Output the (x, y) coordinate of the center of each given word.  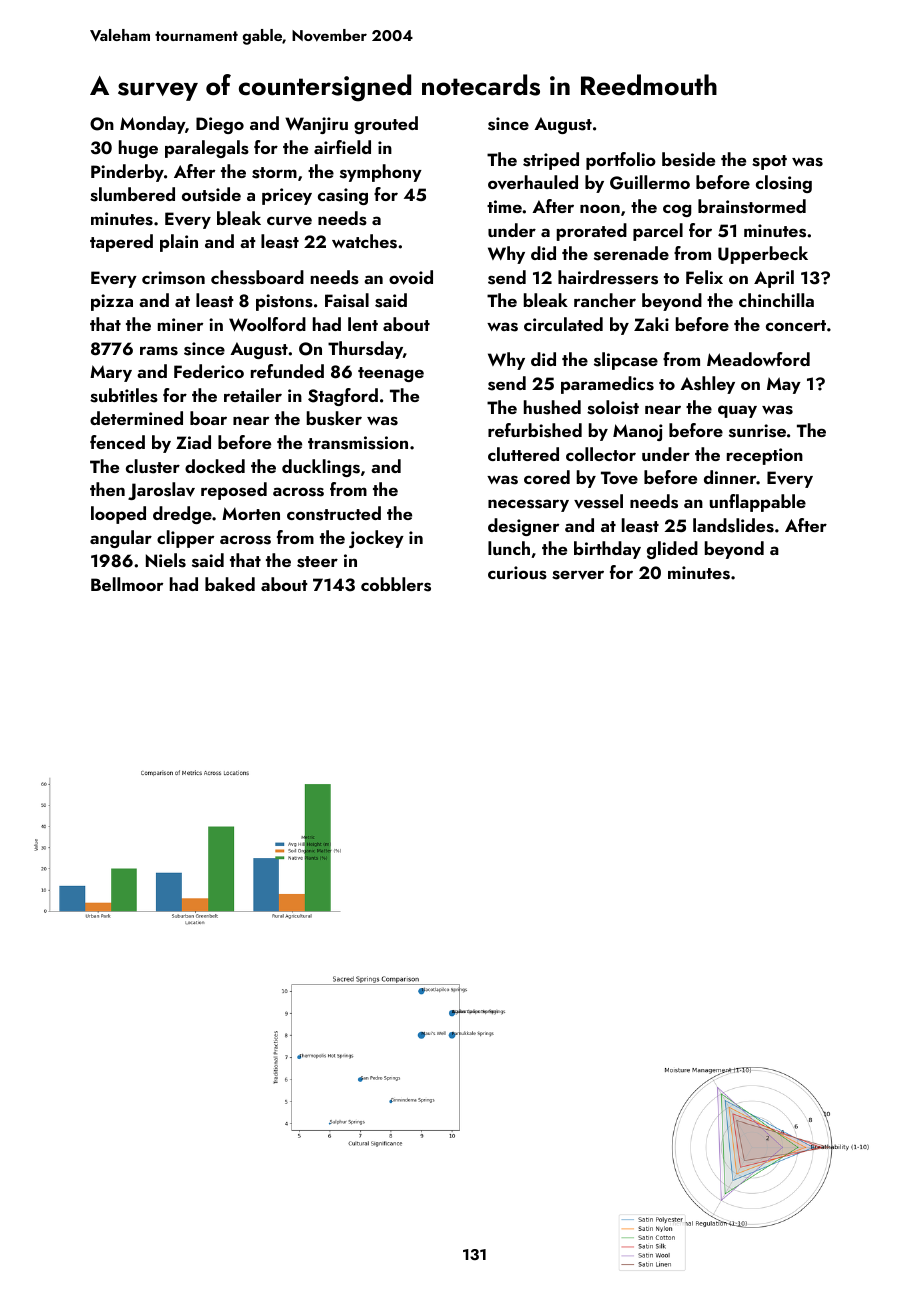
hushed (552, 407)
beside (688, 159)
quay (737, 411)
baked (230, 584)
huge (138, 149)
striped (551, 161)
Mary (111, 373)
